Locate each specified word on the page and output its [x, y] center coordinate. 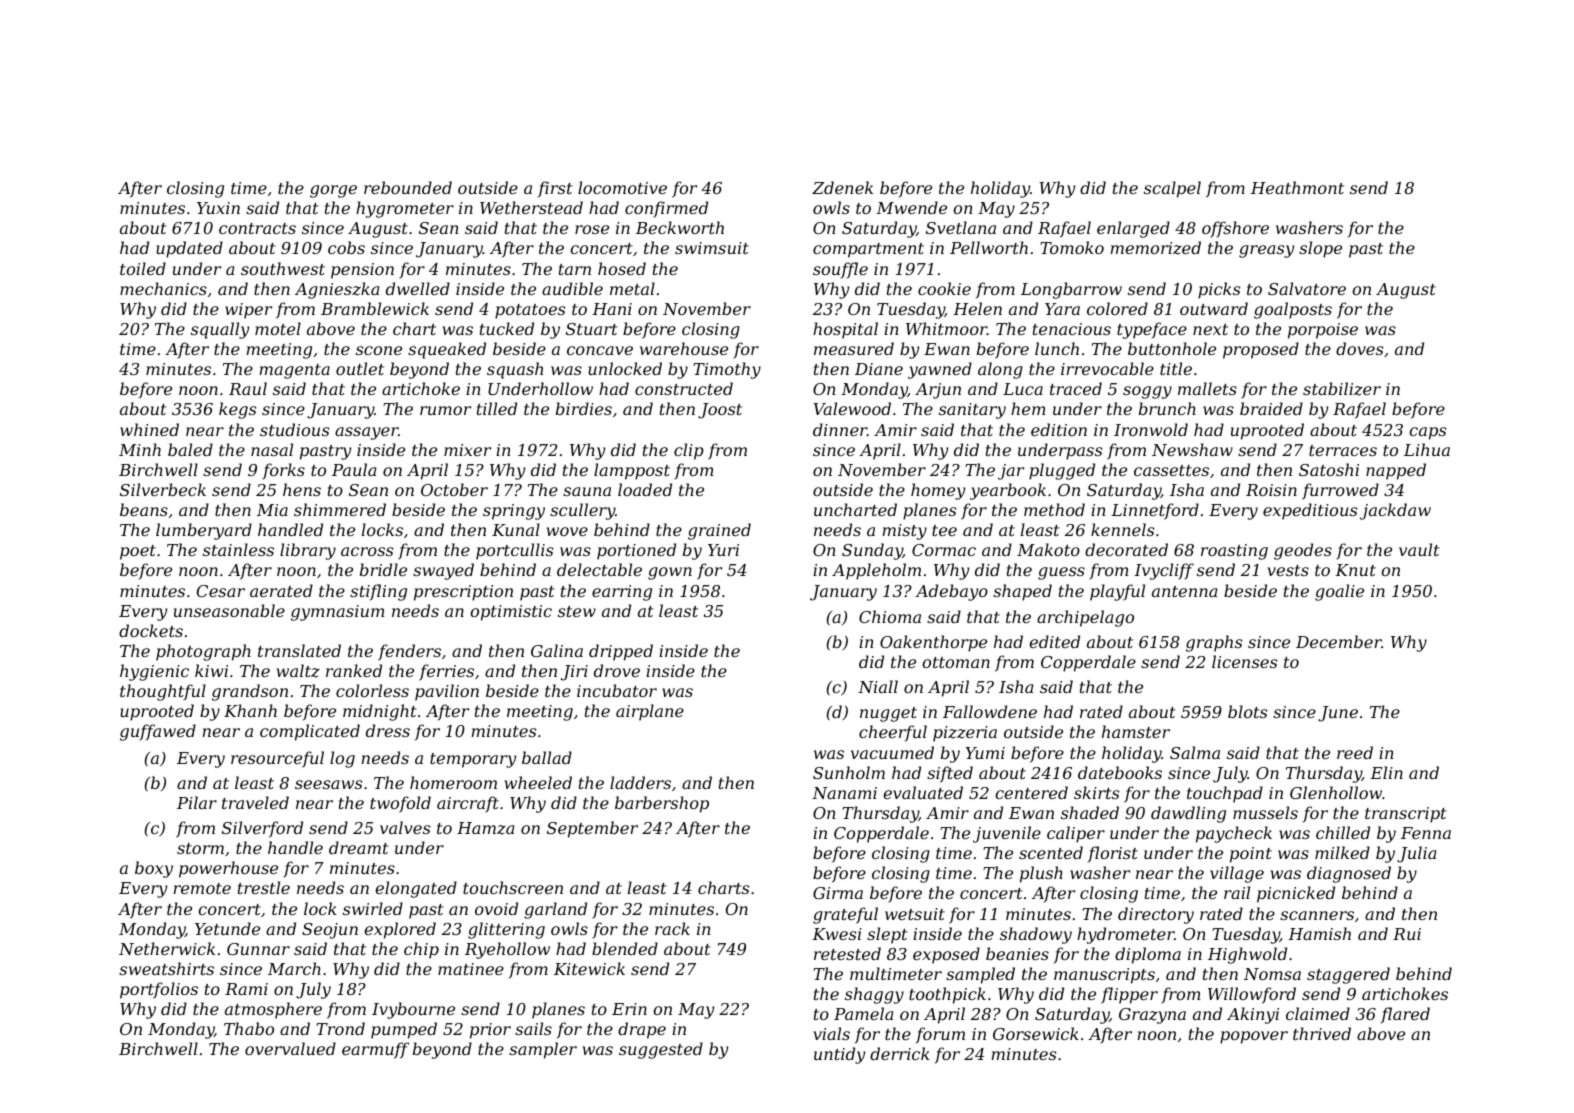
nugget [888, 714]
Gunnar [258, 949]
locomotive [622, 187]
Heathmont [1297, 187]
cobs [346, 247]
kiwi [211, 670]
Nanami [844, 793]
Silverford [262, 829]
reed [1355, 752]
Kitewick [589, 968]
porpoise [1323, 331]
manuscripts [1104, 976]
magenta [295, 371]
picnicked [1296, 894]
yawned [940, 370]
